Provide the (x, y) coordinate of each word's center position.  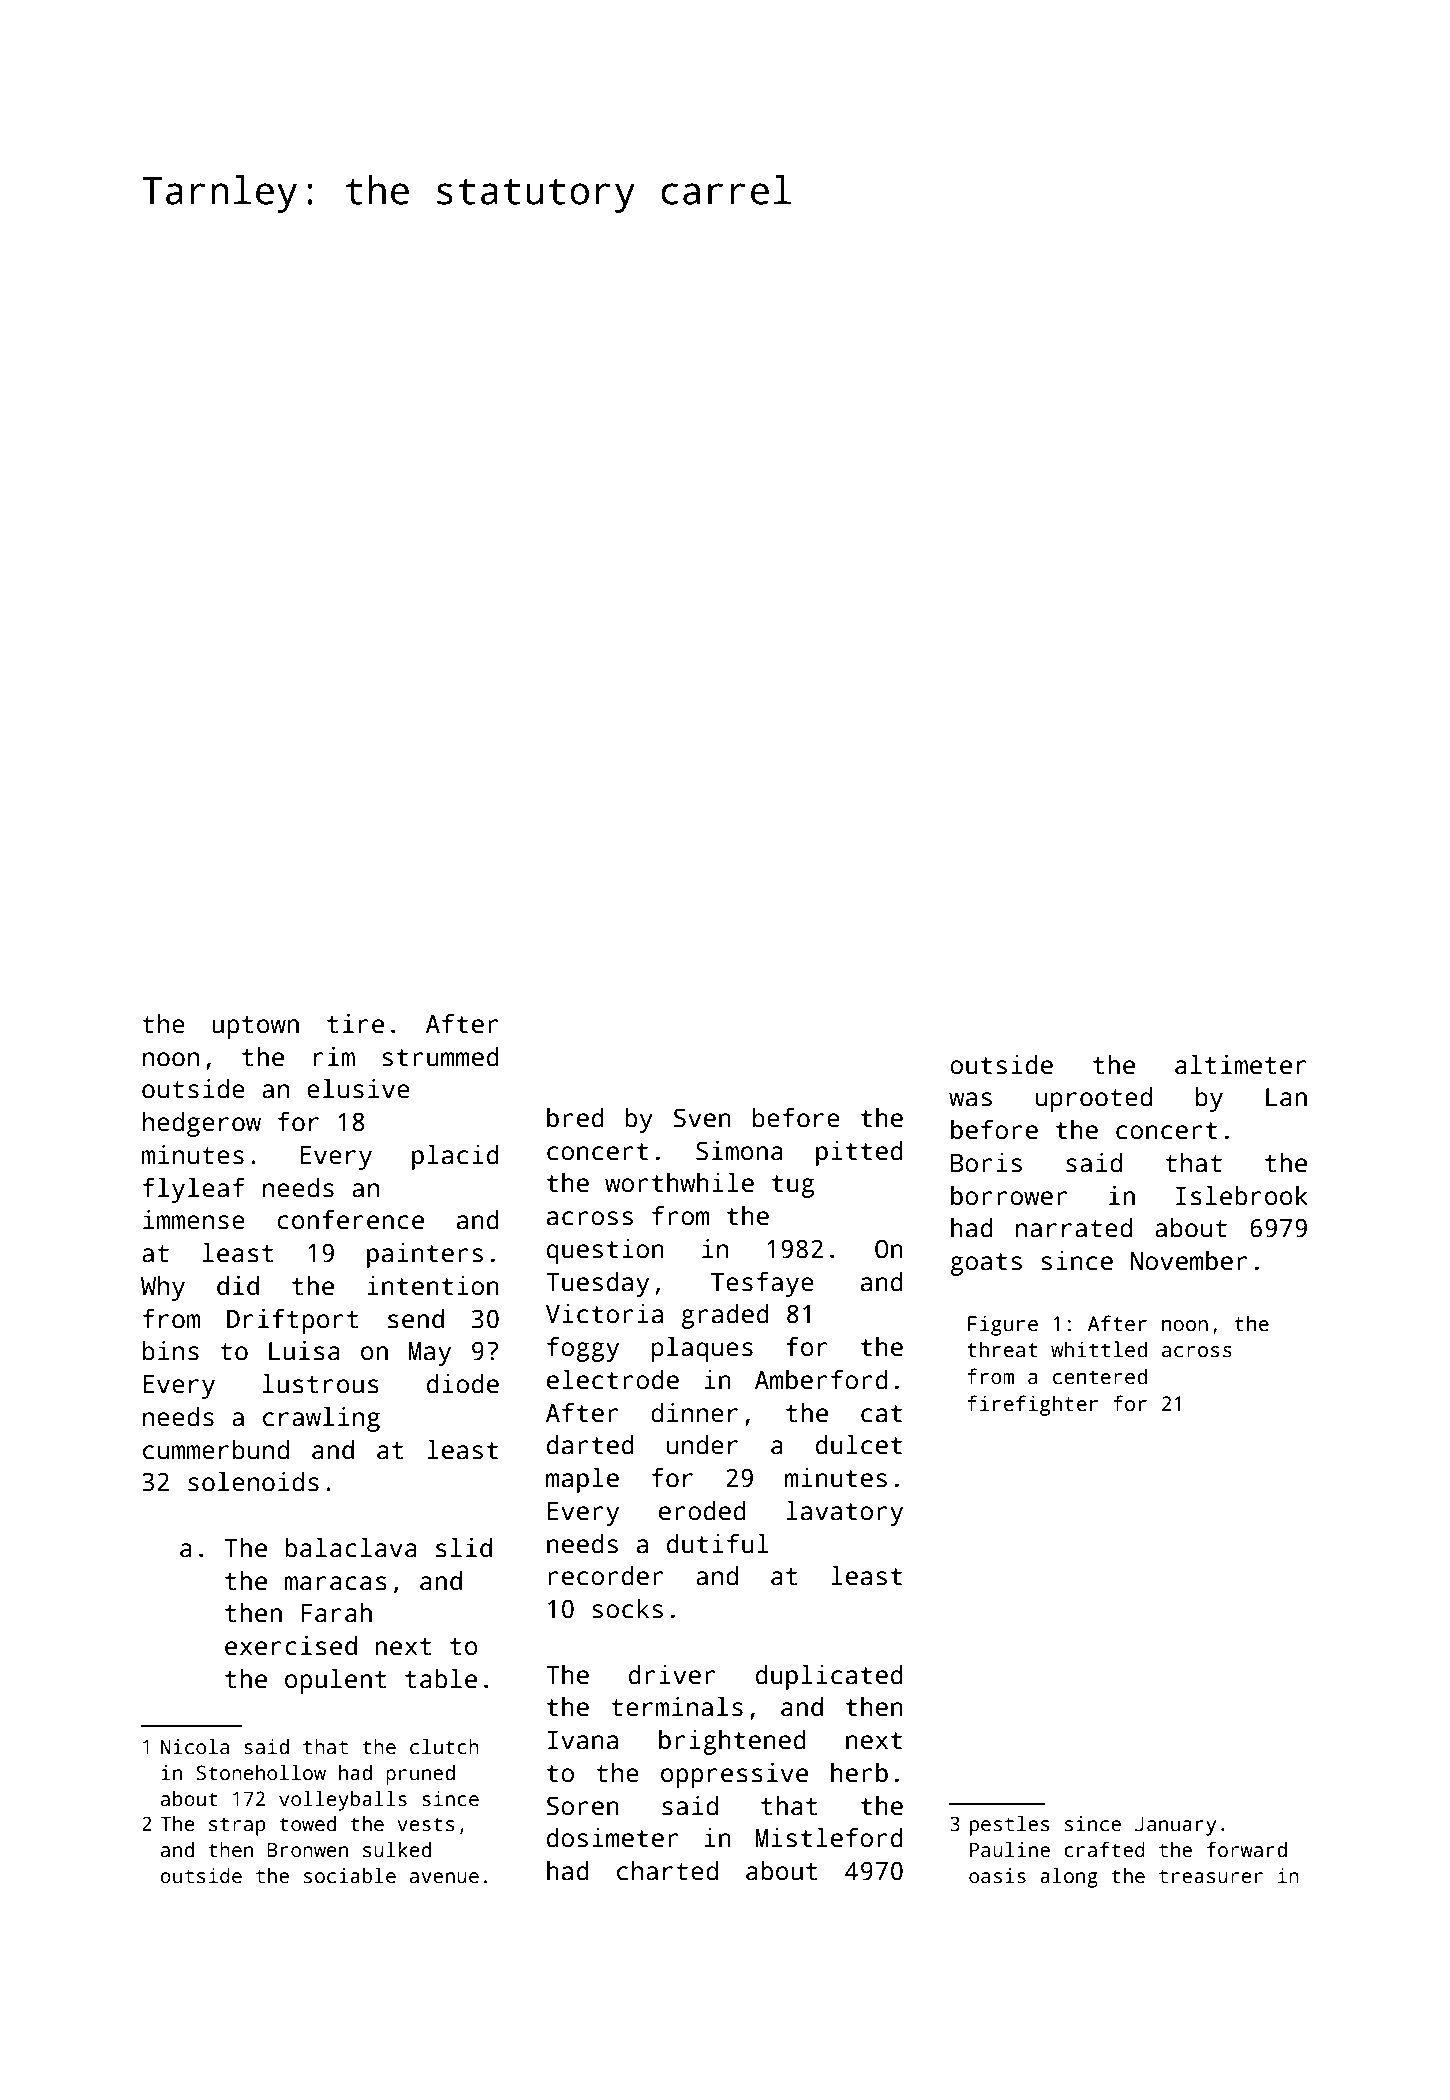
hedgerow (202, 1124)
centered (1100, 1376)
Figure (1003, 1325)
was (970, 1099)
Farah (336, 1613)
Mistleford (829, 1838)
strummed (440, 1057)
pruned (420, 1775)
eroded (702, 1511)
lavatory (844, 1513)
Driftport (293, 1321)
